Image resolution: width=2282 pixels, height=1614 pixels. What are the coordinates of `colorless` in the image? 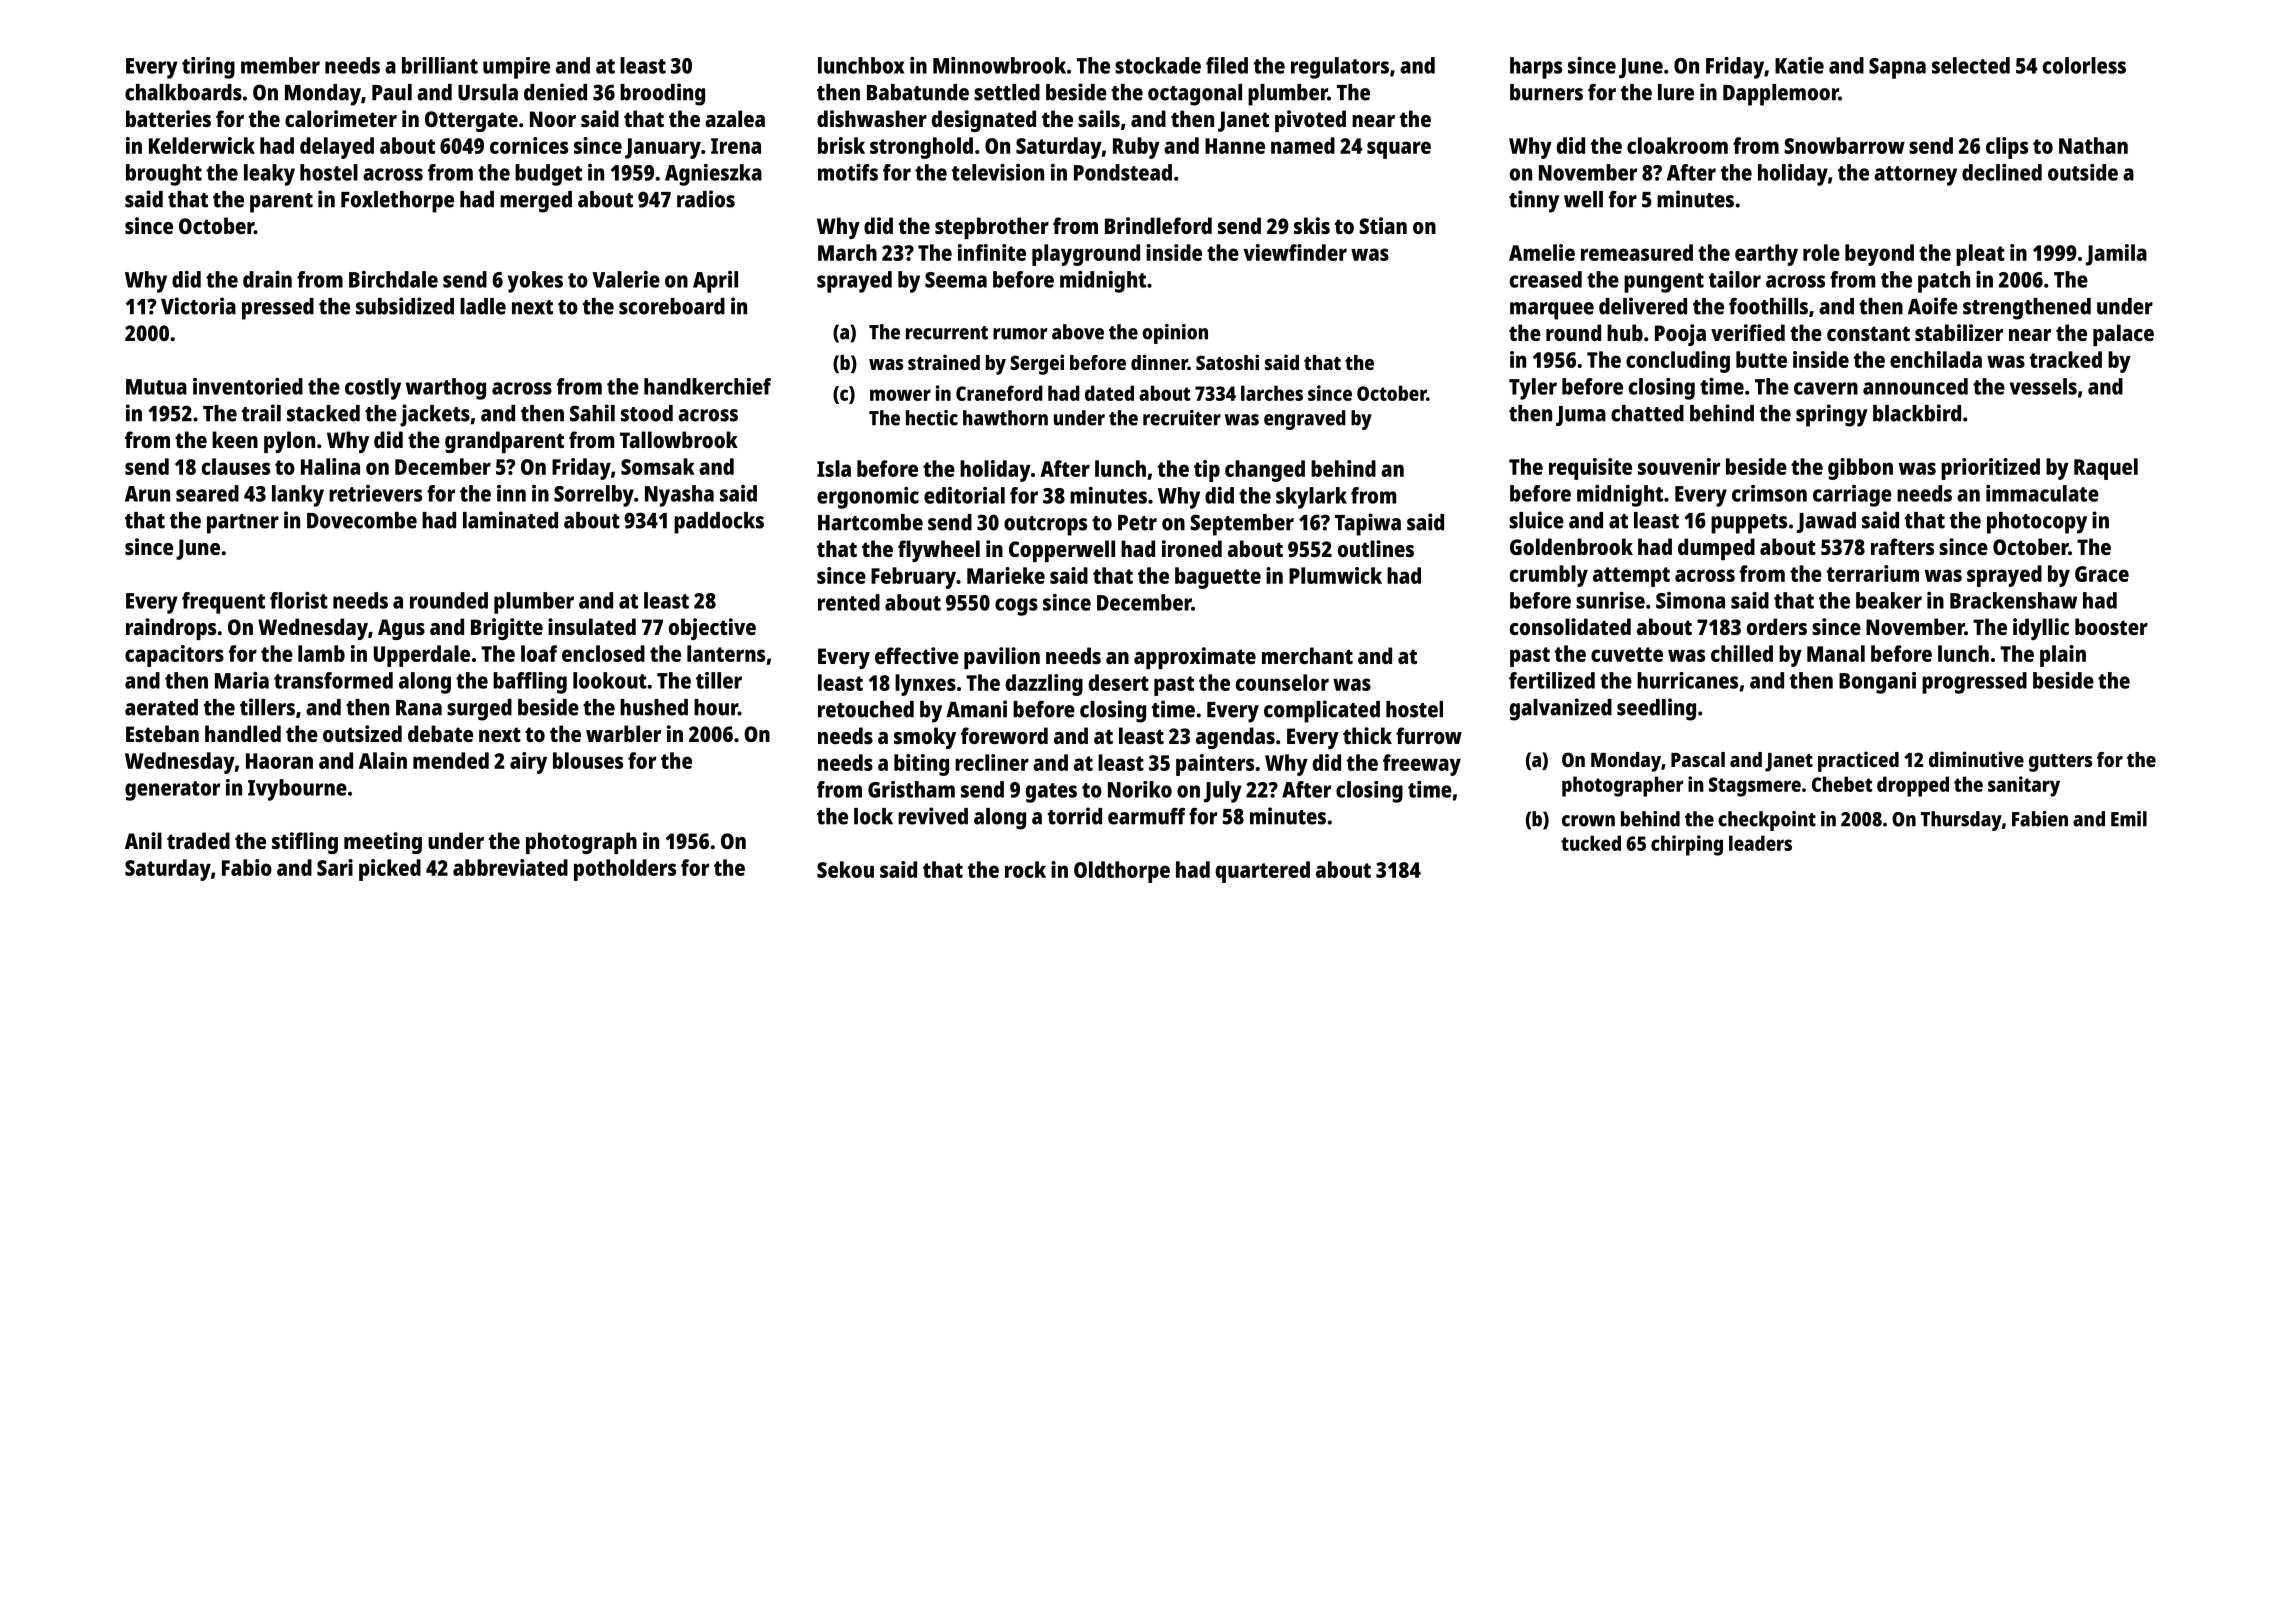 It's located at (2084, 65).
